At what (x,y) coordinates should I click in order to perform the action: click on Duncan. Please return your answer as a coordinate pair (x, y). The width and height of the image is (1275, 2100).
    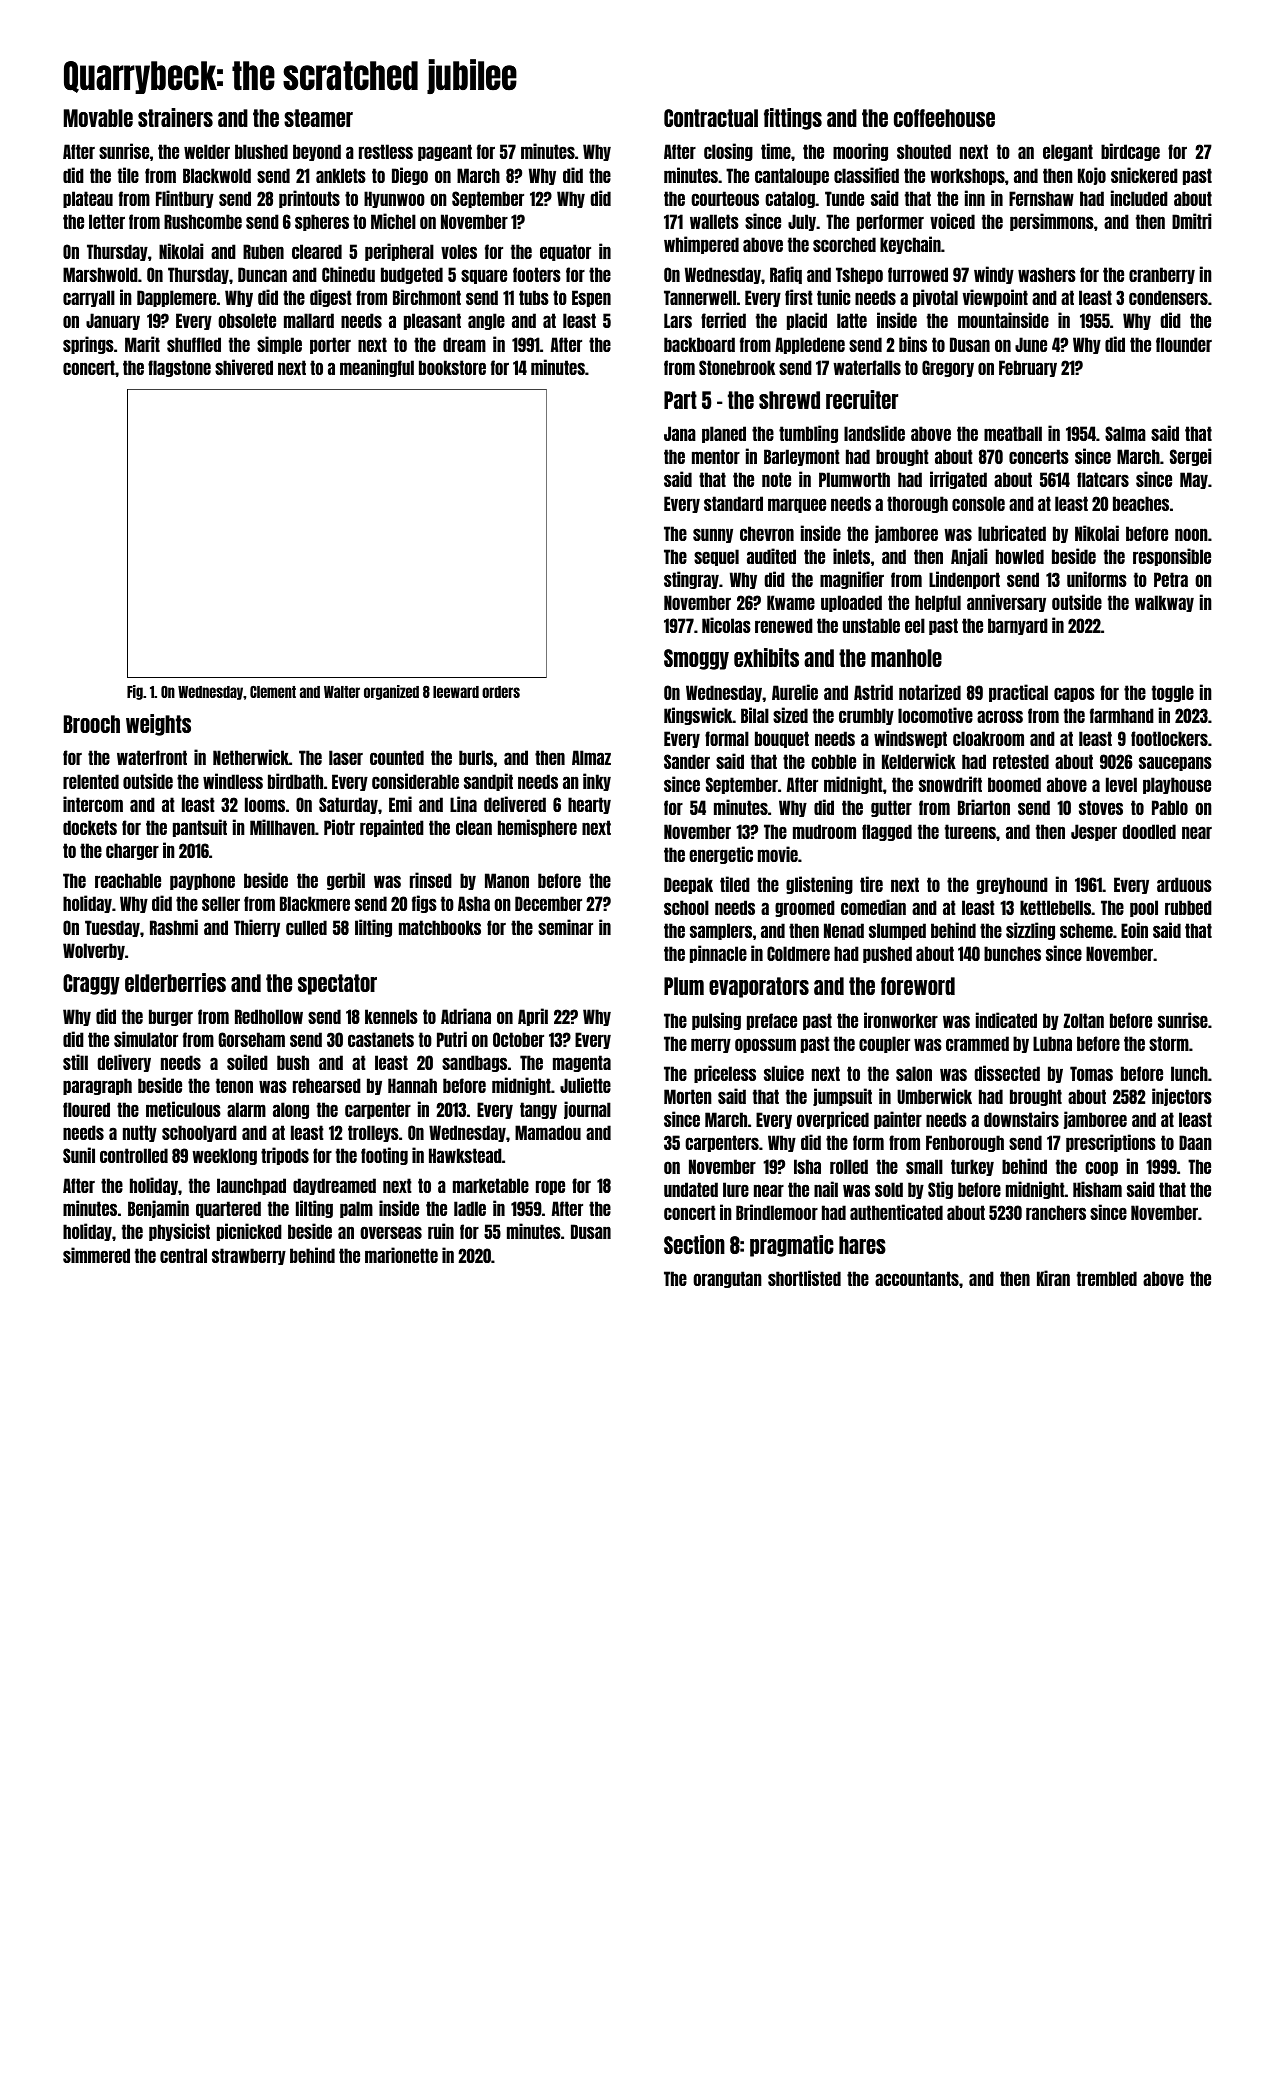
    Looking at the image, I should click on (262, 274).
